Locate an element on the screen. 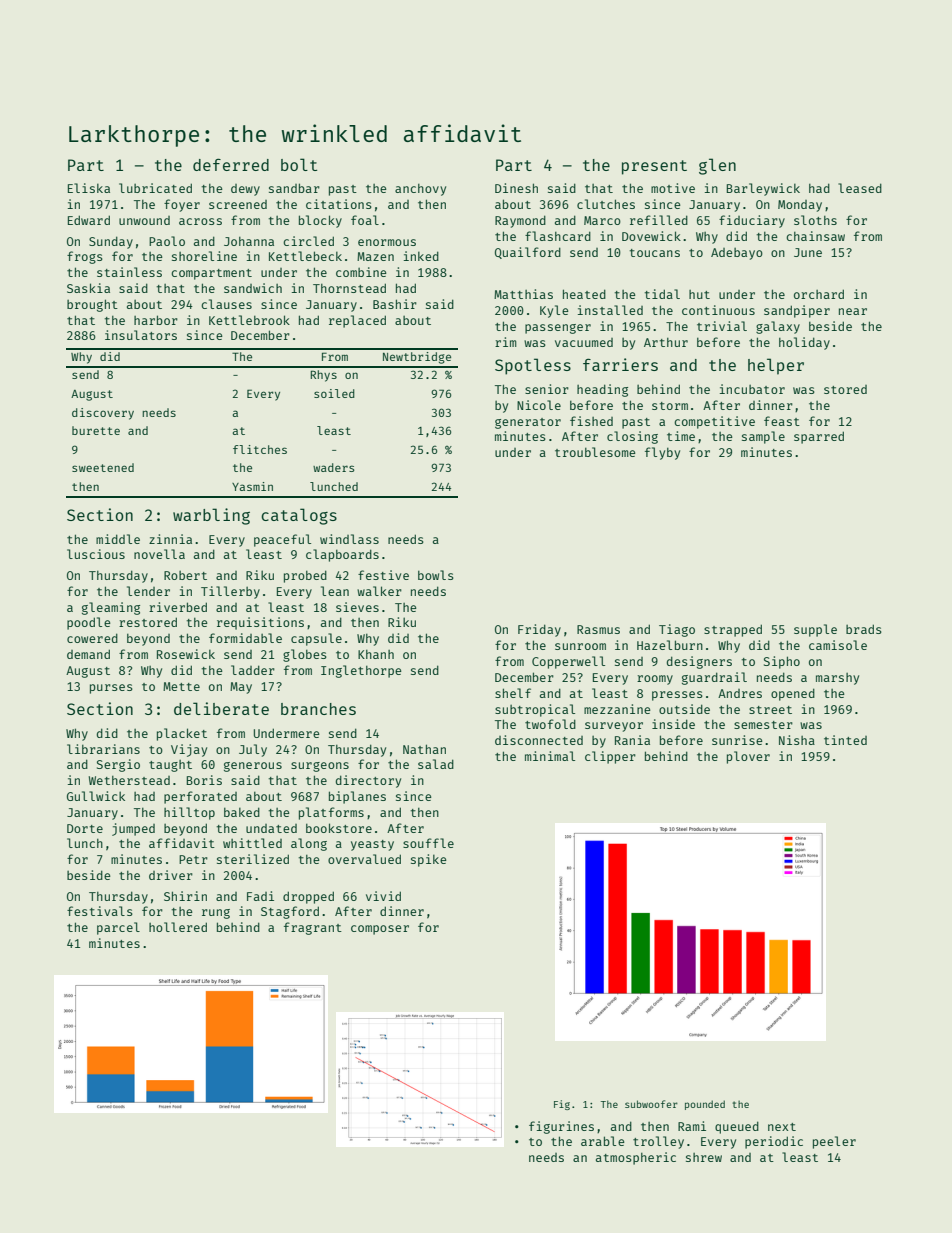 This screenshot has height=1233, width=952. pounded is located at coordinates (705, 1105).
